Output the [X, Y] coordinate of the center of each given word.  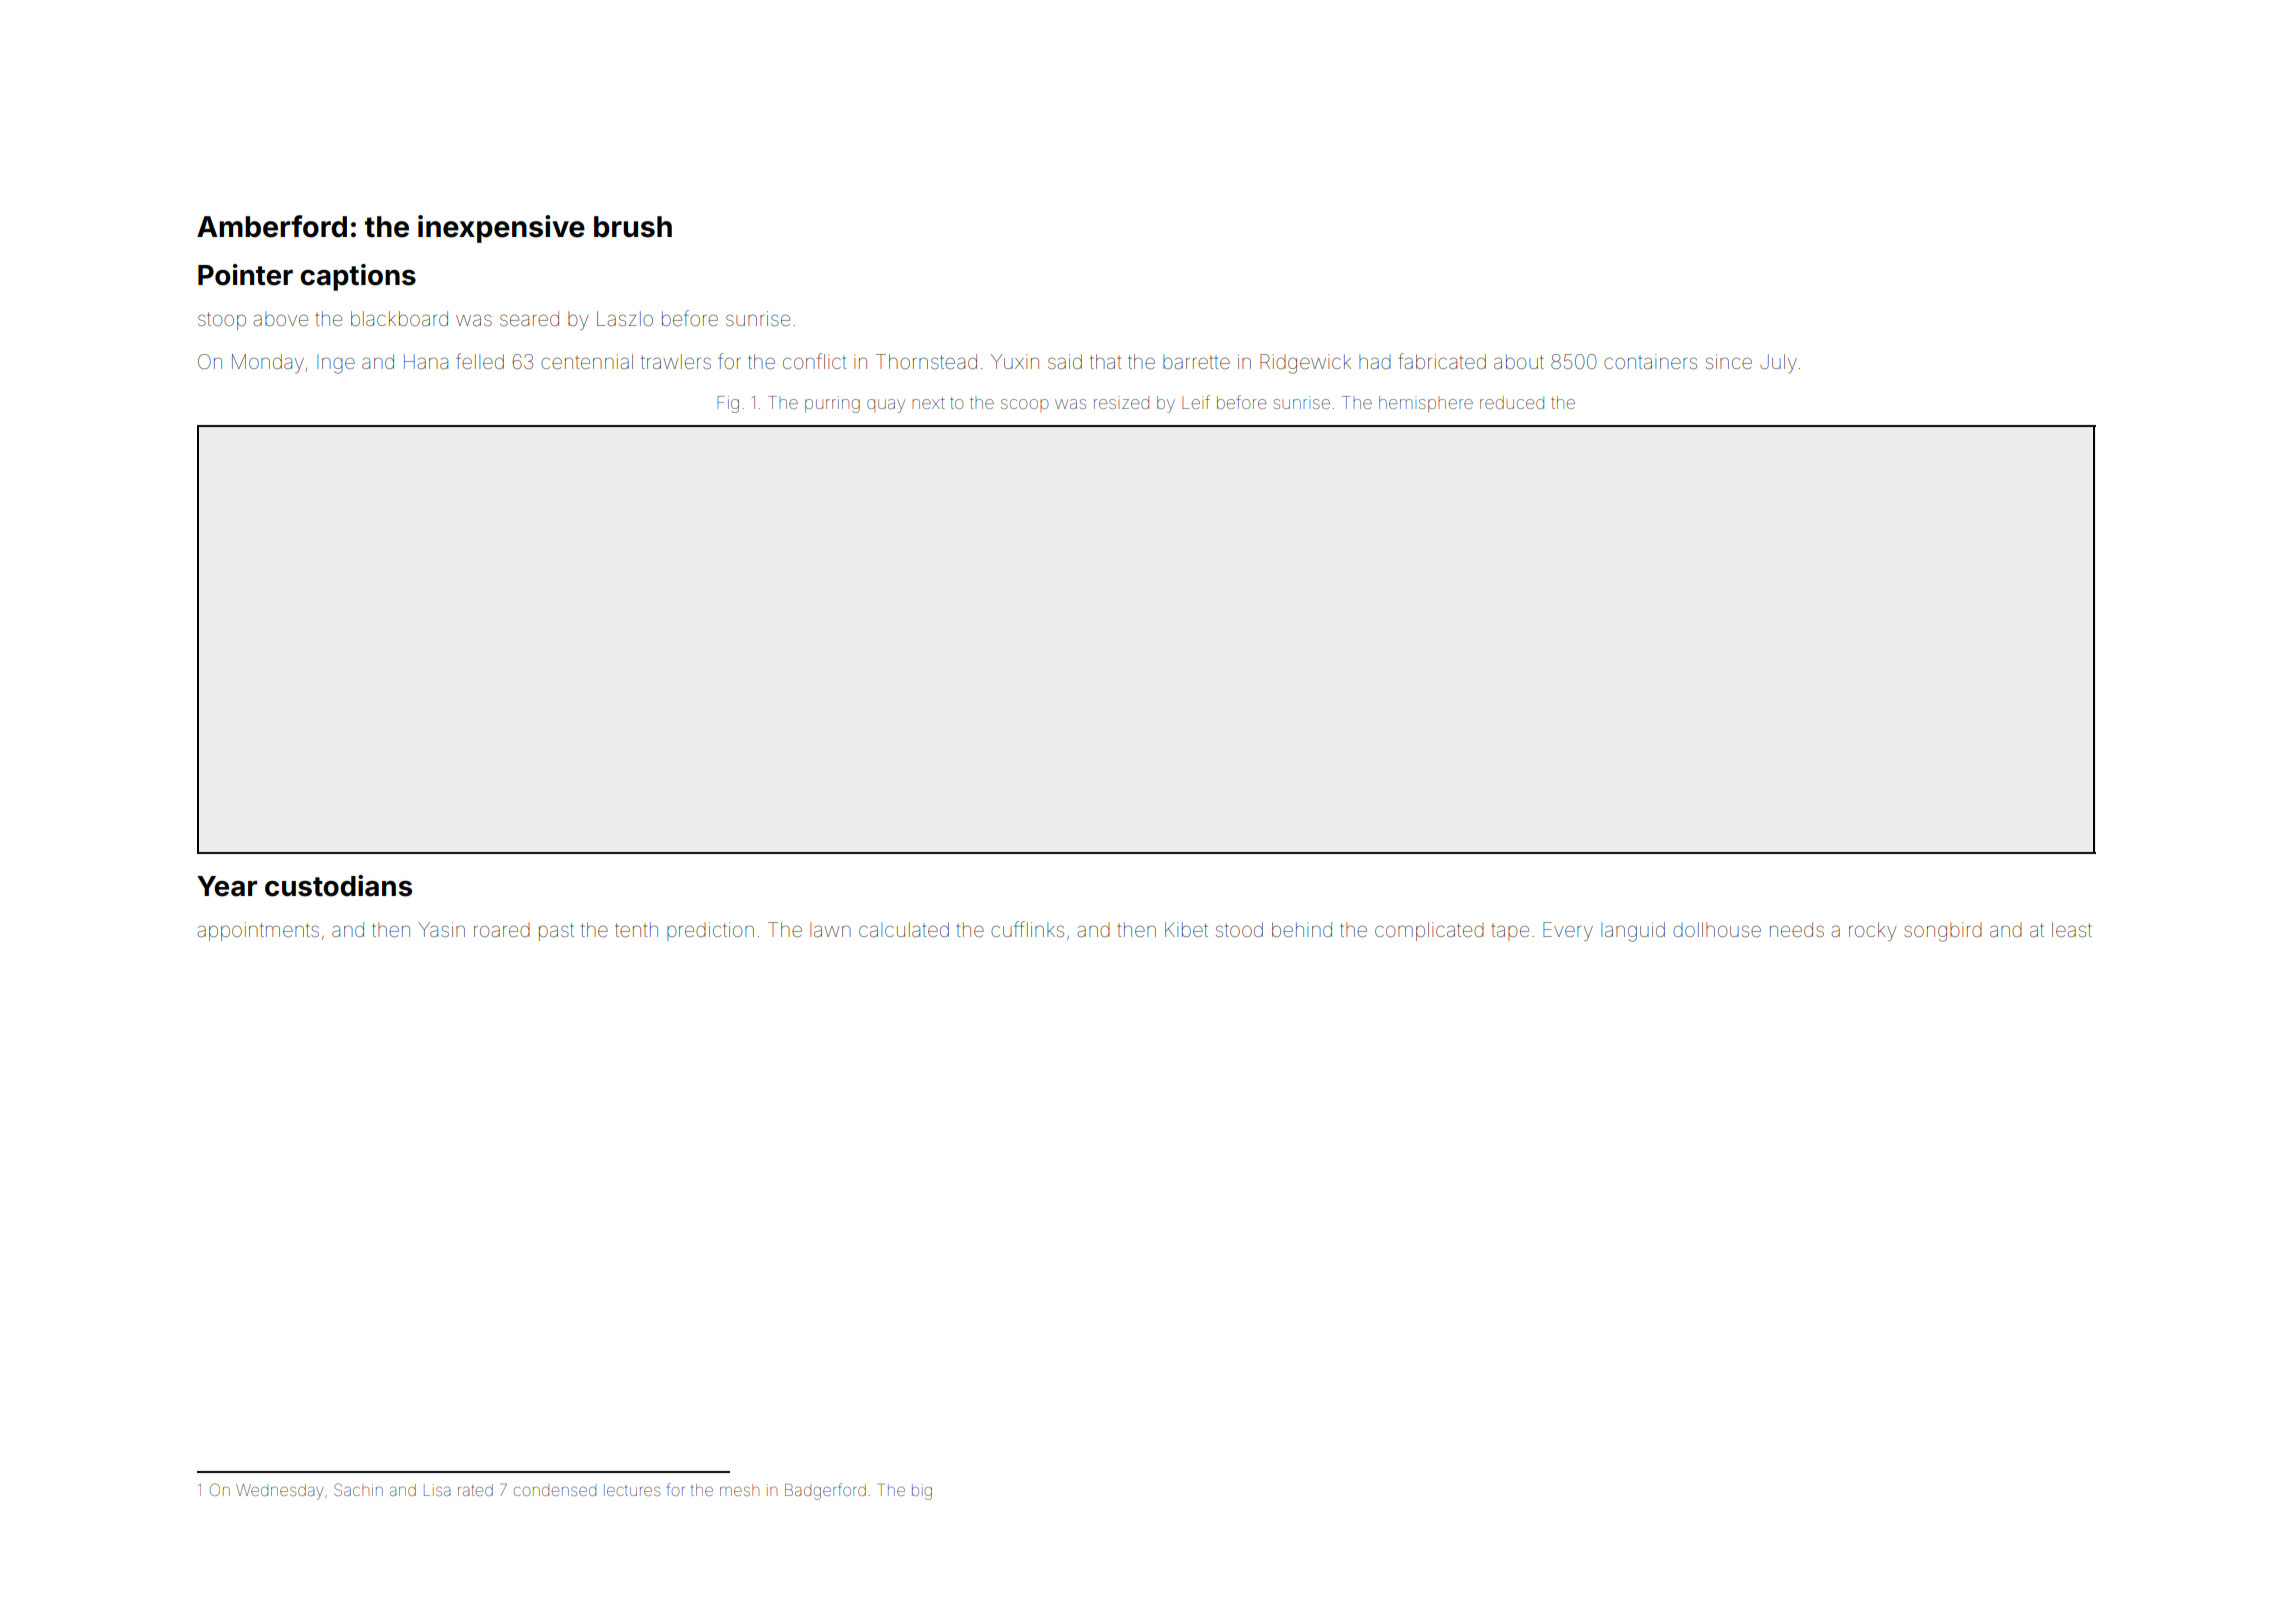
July [1778, 363]
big [922, 1492]
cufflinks [1027, 929]
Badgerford [825, 1491]
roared [502, 930]
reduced [1512, 402]
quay [886, 406]
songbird [1943, 932]
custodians [338, 886]
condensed [555, 1491]
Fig [728, 404]
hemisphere [1426, 404]
